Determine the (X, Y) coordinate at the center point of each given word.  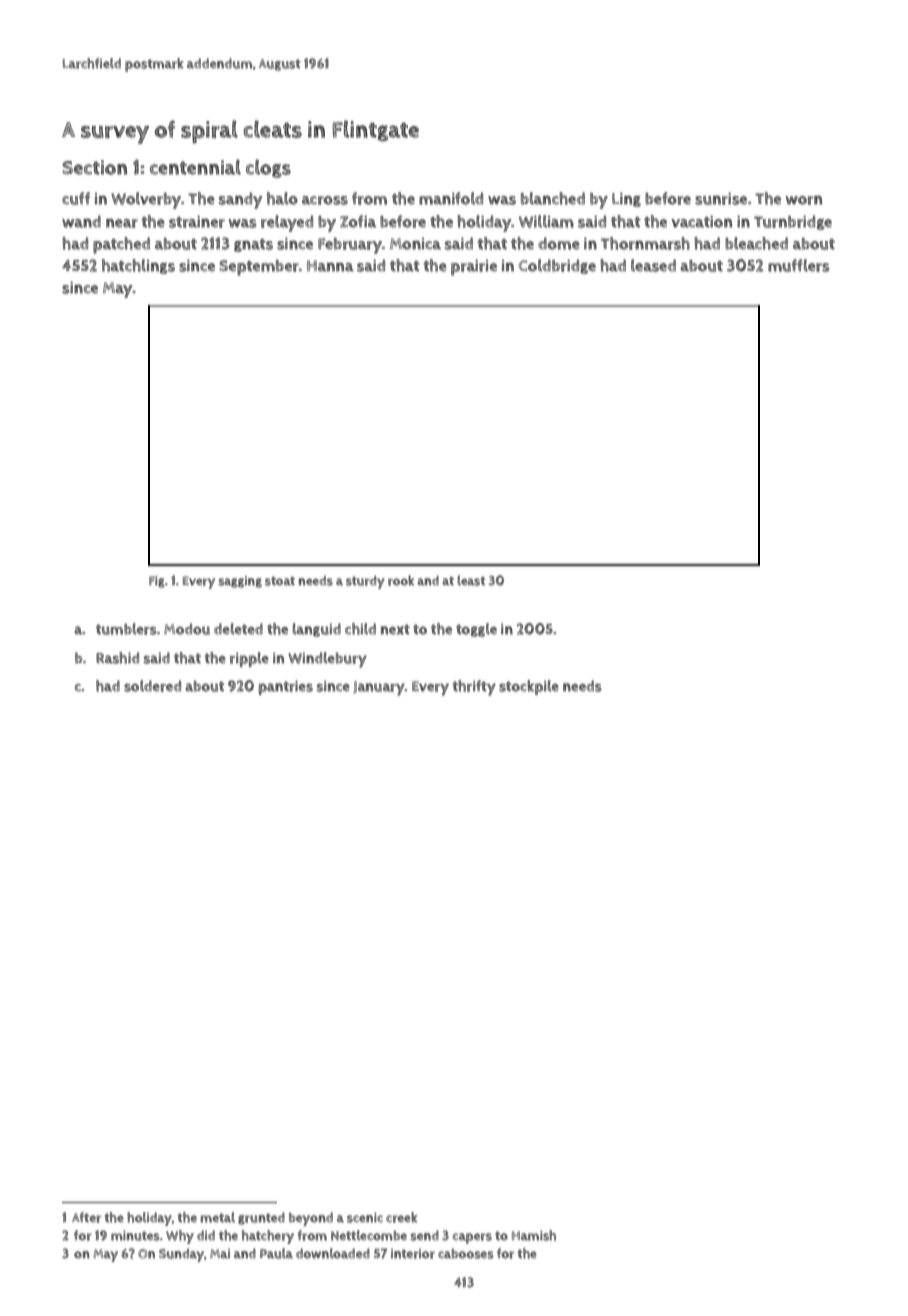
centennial (195, 167)
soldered (152, 686)
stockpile (529, 687)
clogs (268, 168)
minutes (135, 1235)
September (259, 268)
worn (804, 200)
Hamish (534, 1235)
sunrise (721, 198)
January (379, 688)
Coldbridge (557, 266)
